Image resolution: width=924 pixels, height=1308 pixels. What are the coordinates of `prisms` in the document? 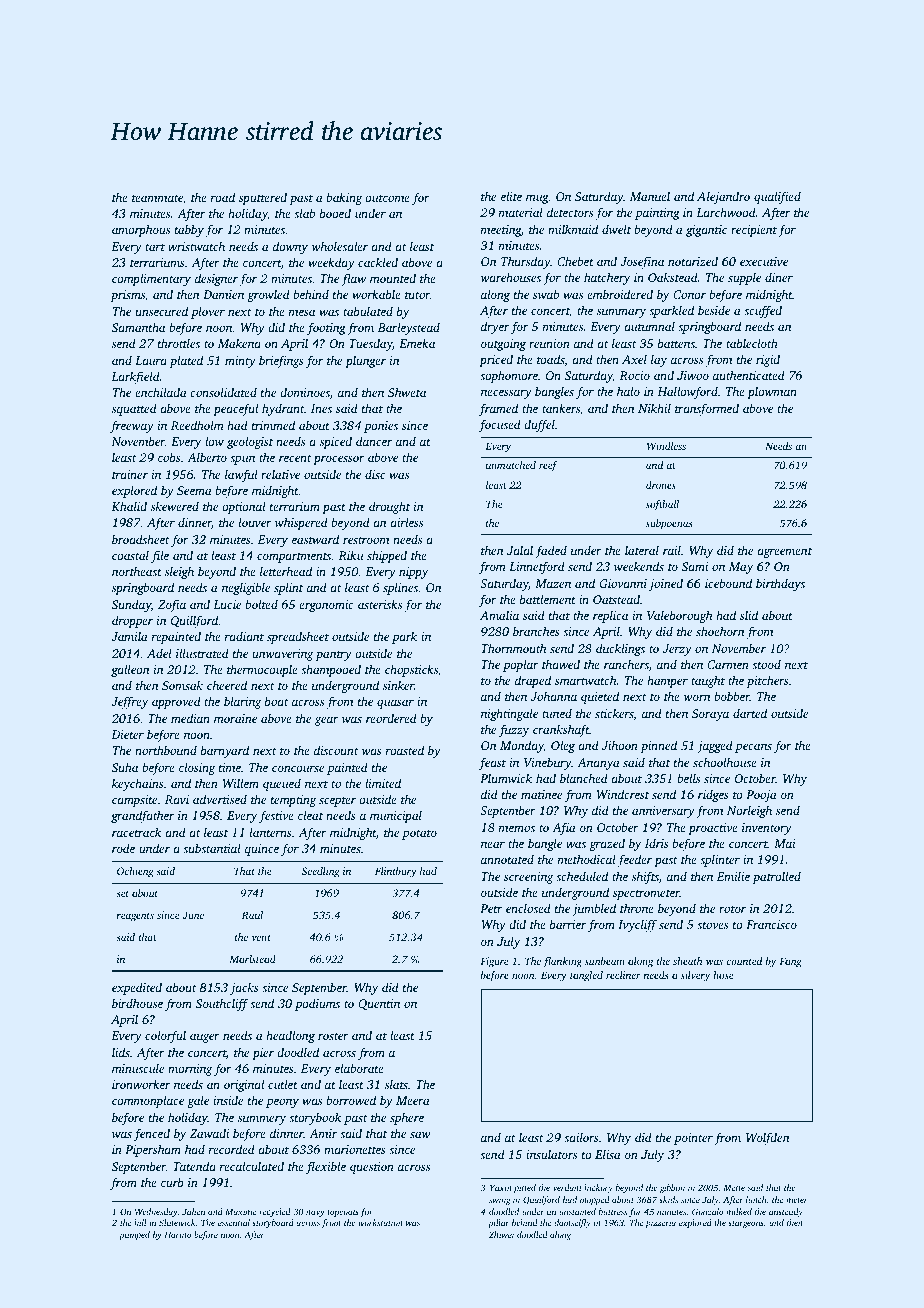 It's located at (128, 296).
